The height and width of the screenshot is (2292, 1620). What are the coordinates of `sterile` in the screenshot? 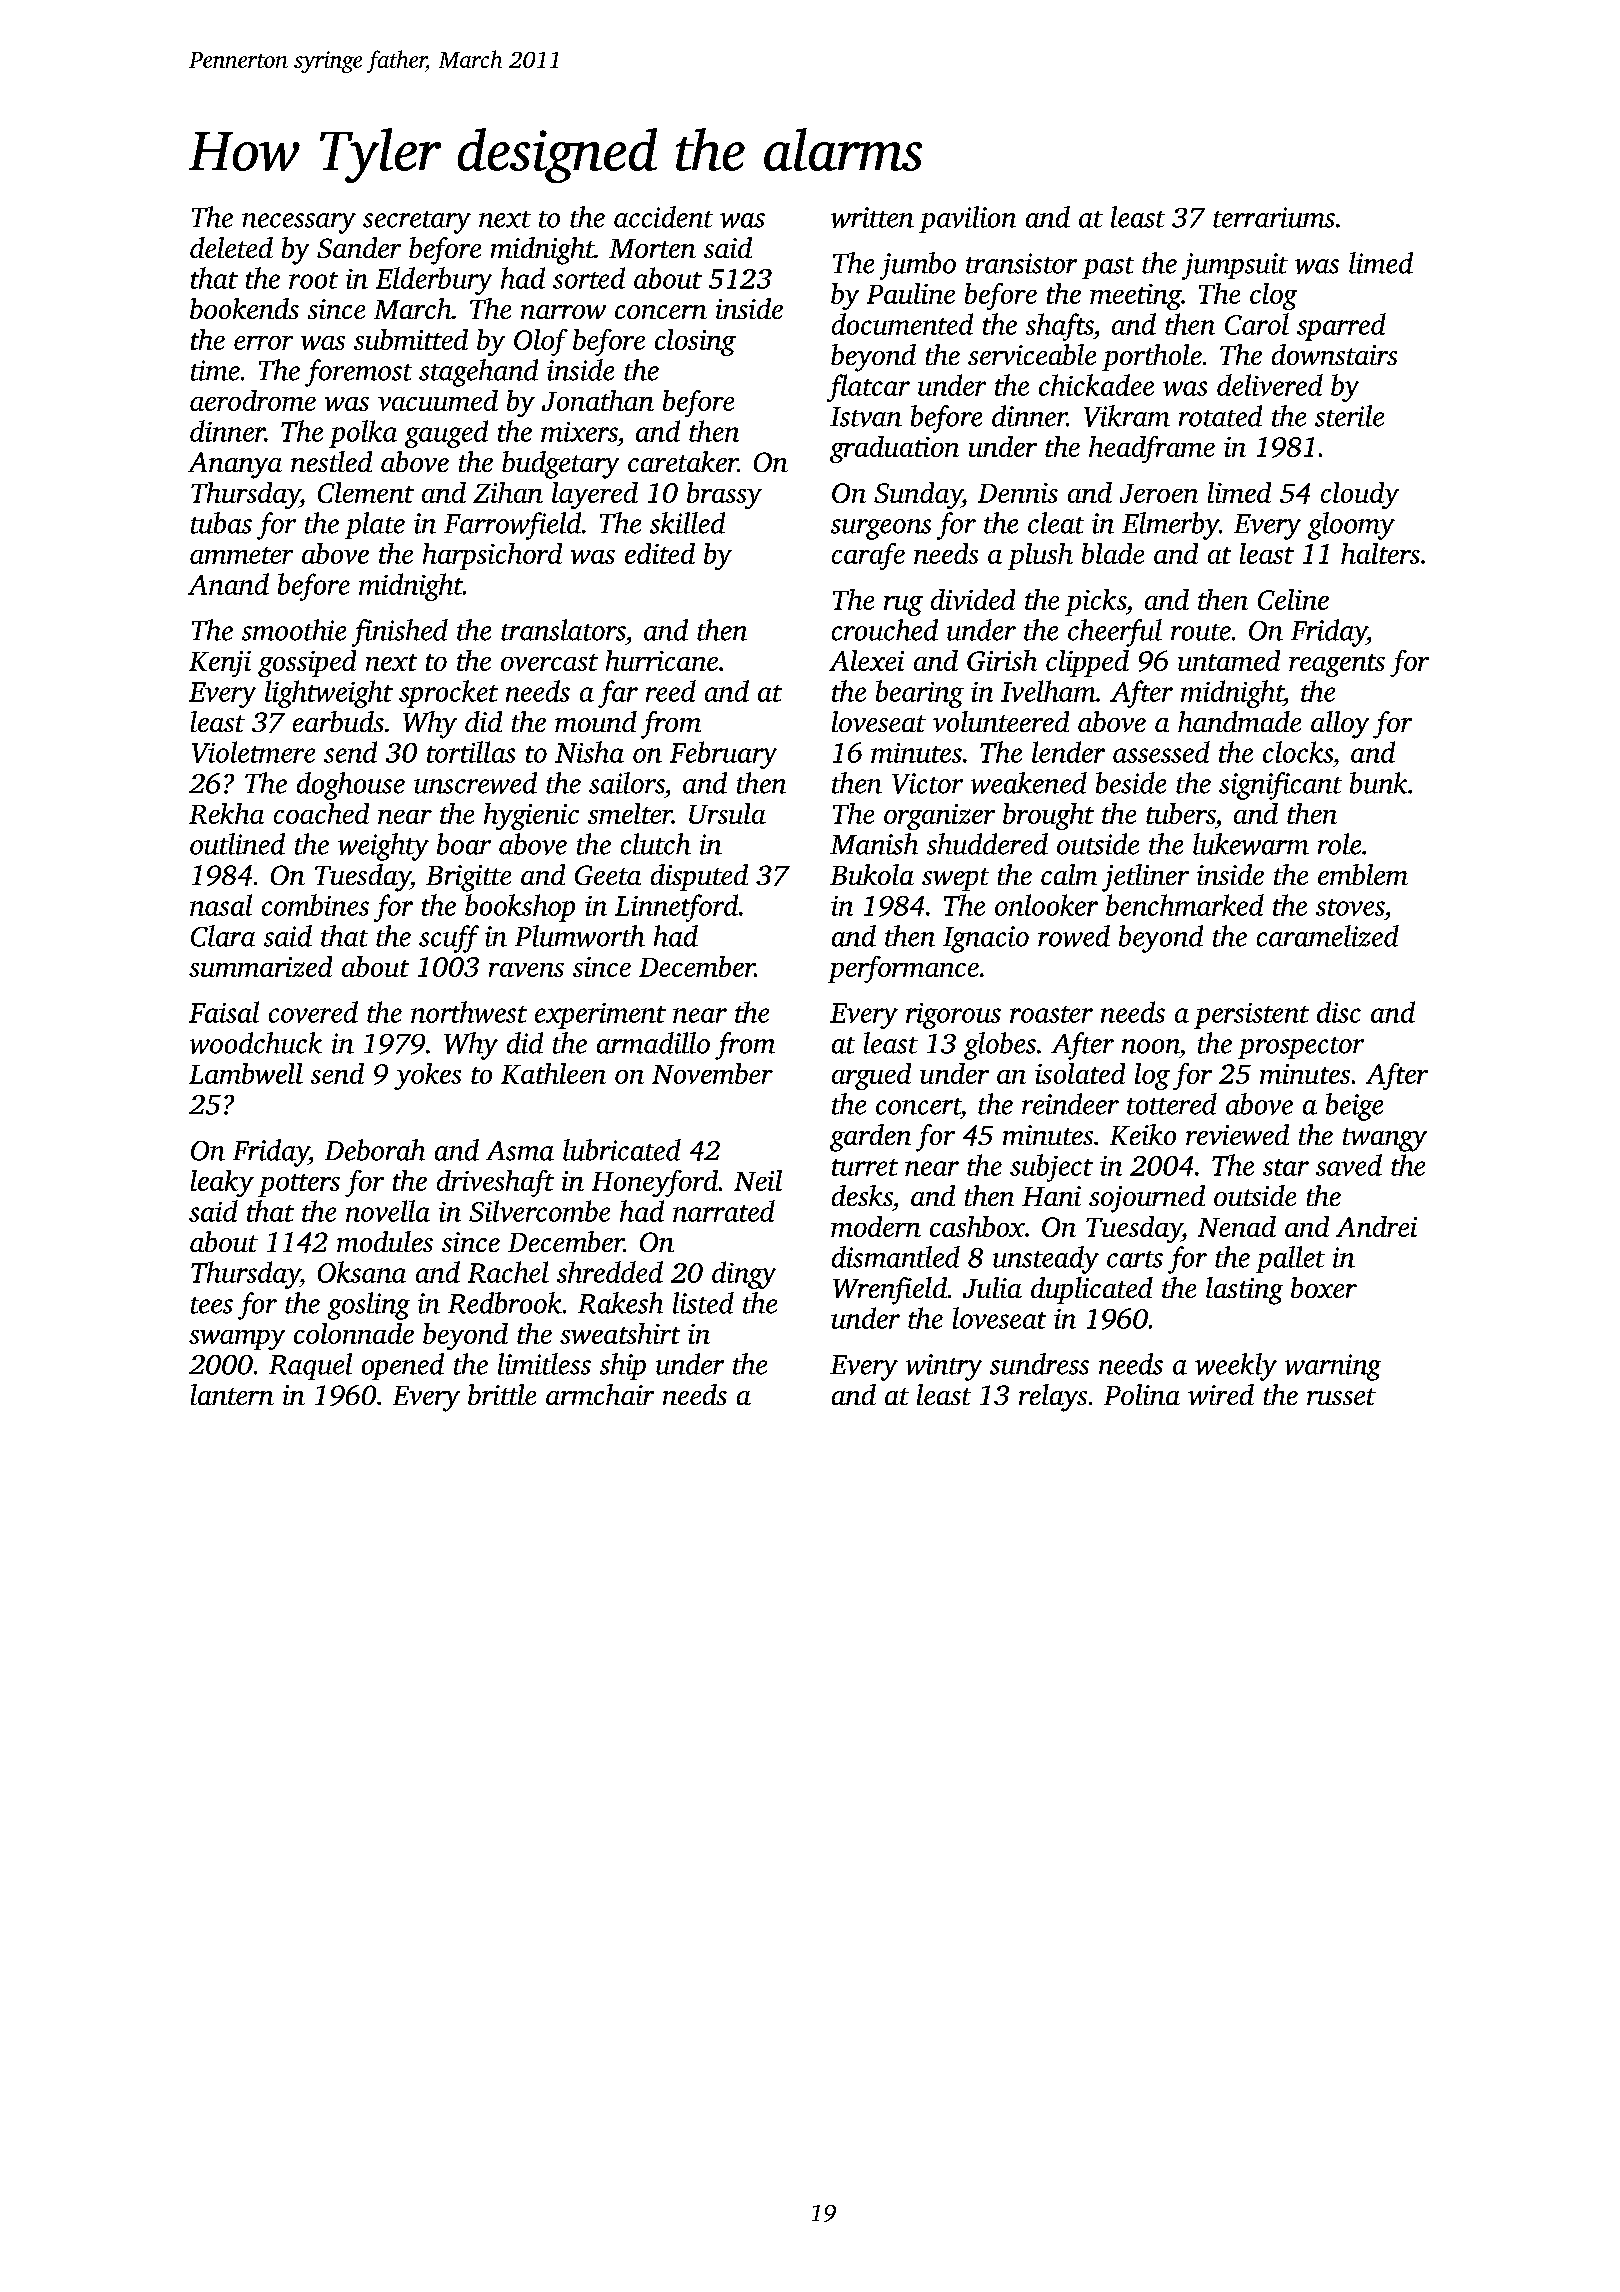 It's located at (1349, 416).
